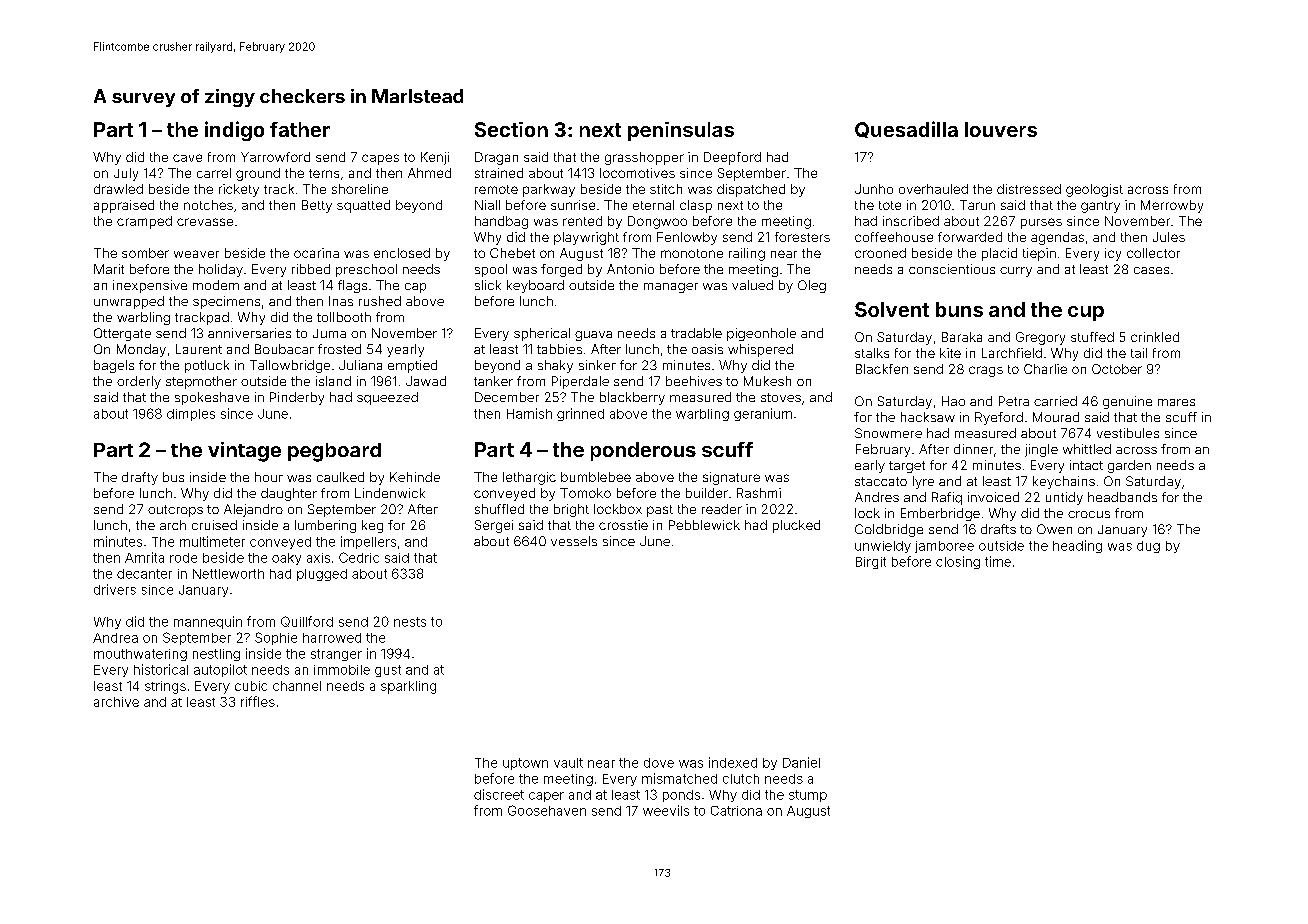  Describe the element at coordinates (1001, 129) in the screenshot. I see `louvers` at that location.
